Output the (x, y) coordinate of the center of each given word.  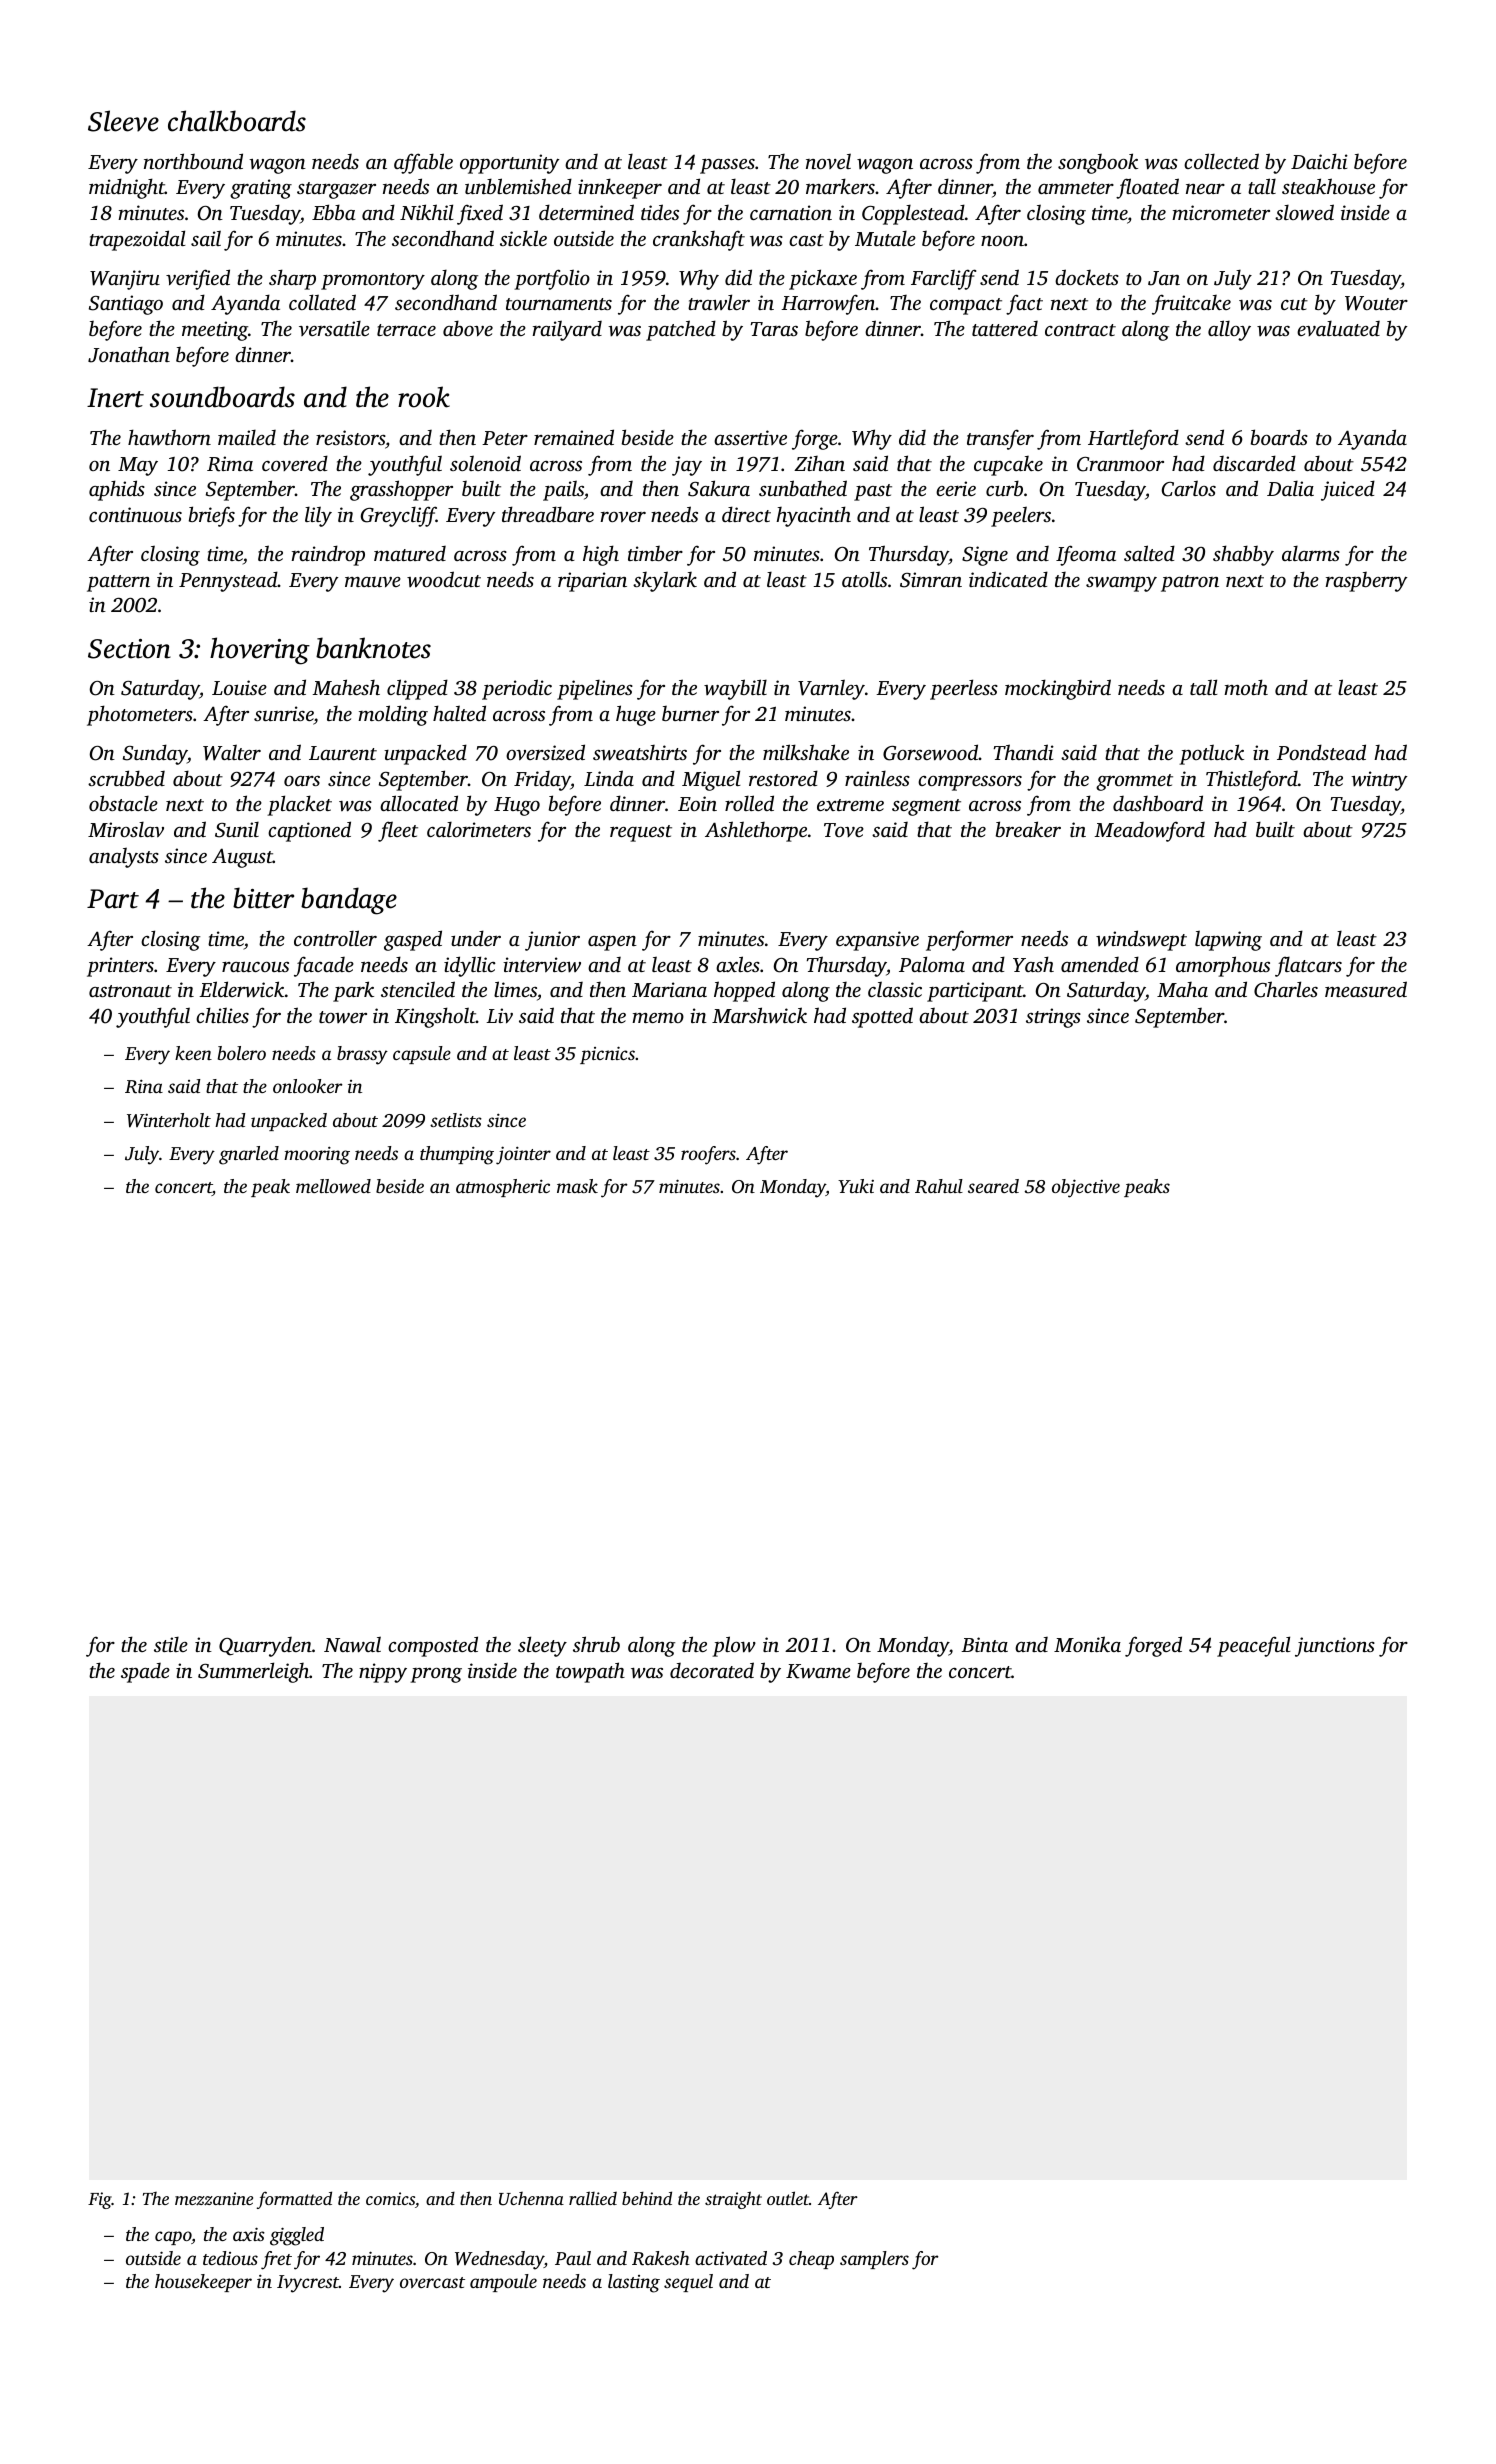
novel (828, 161)
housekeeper (203, 2283)
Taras (774, 329)
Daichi (1319, 161)
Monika (1087, 1644)
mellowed (333, 1186)
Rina (144, 1086)
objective (1086, 1188)
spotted (882, 1017)
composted (433, 1646)
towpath (590, 1672)
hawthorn (169, 437)
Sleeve (123, 121)
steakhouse (1328, 186)
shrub (596, 1644)
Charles (1286, 989)
